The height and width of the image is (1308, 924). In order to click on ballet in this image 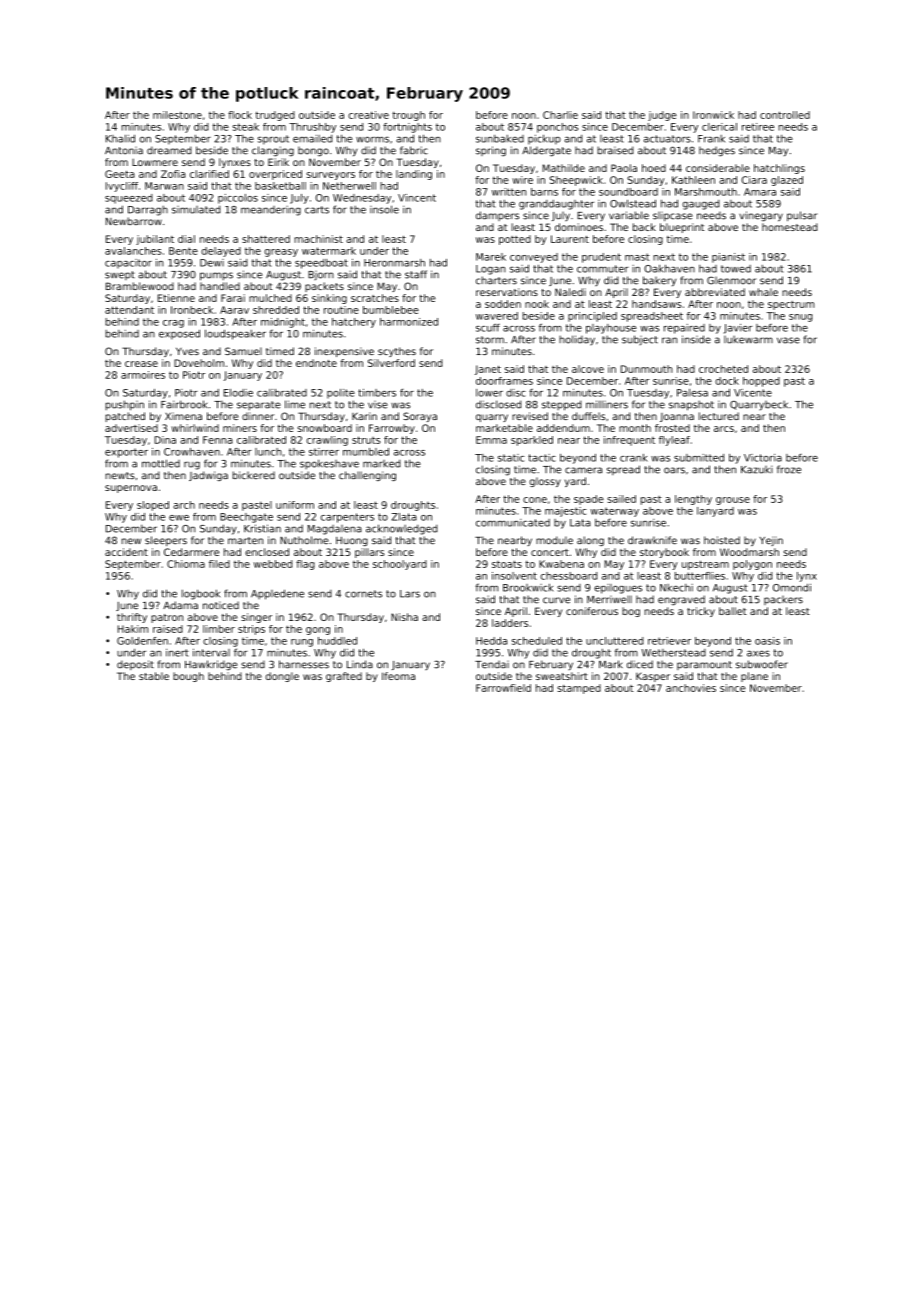, I will do `click(733, 611)`.
